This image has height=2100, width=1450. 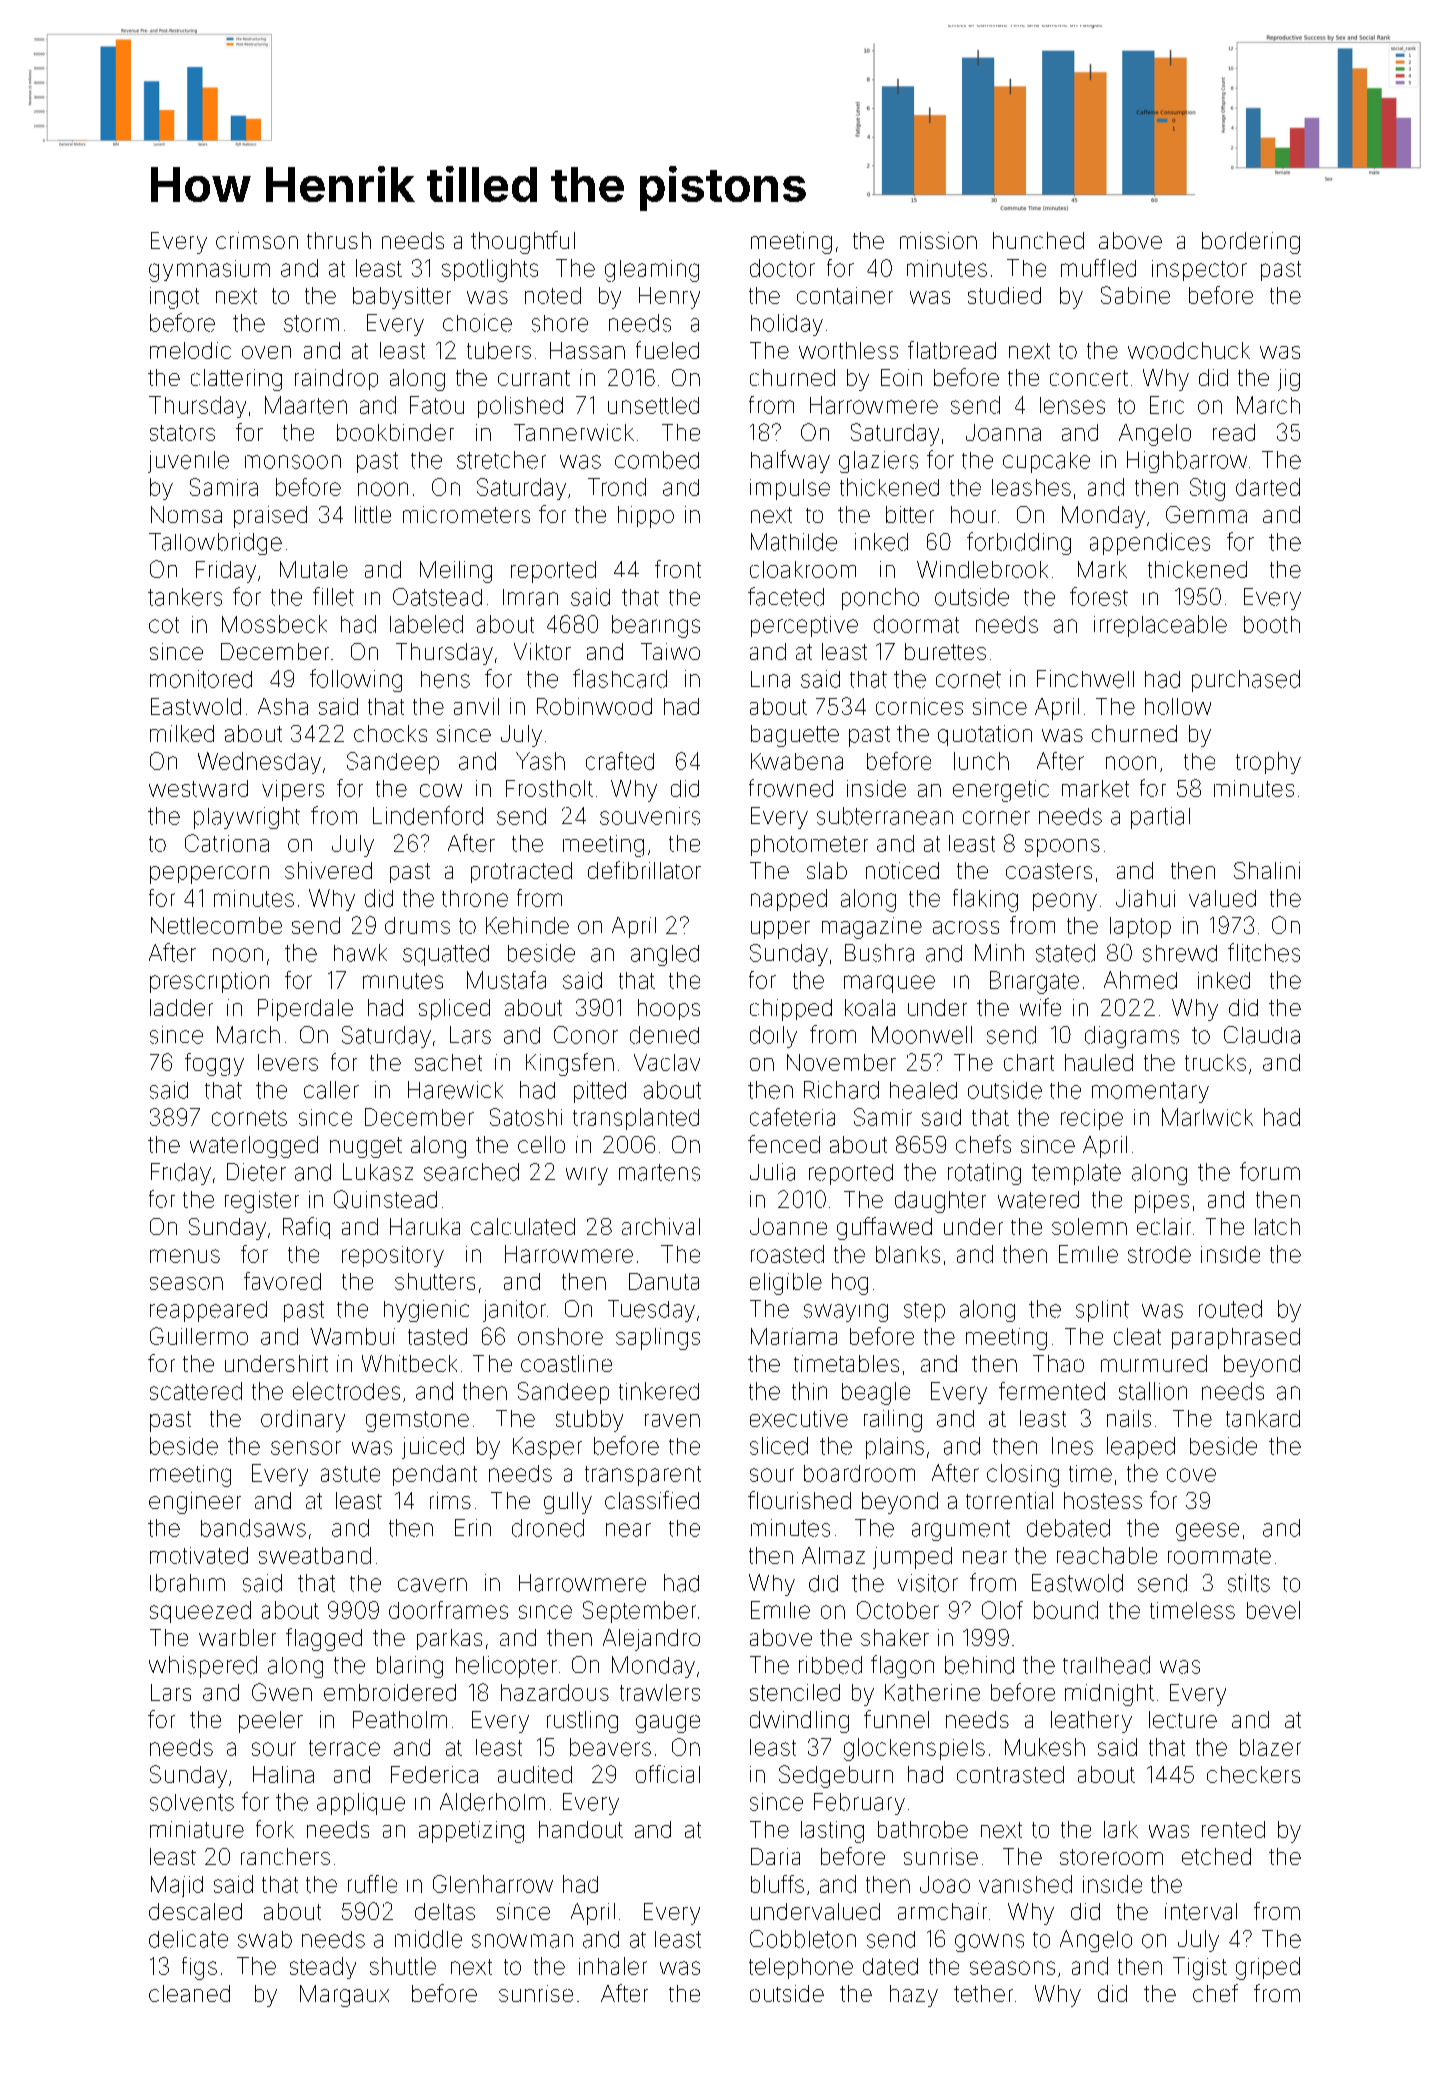 What do you see at coordinates (773, 1037) in the image?
I see `doily` at bounding box center [773, 1037].
